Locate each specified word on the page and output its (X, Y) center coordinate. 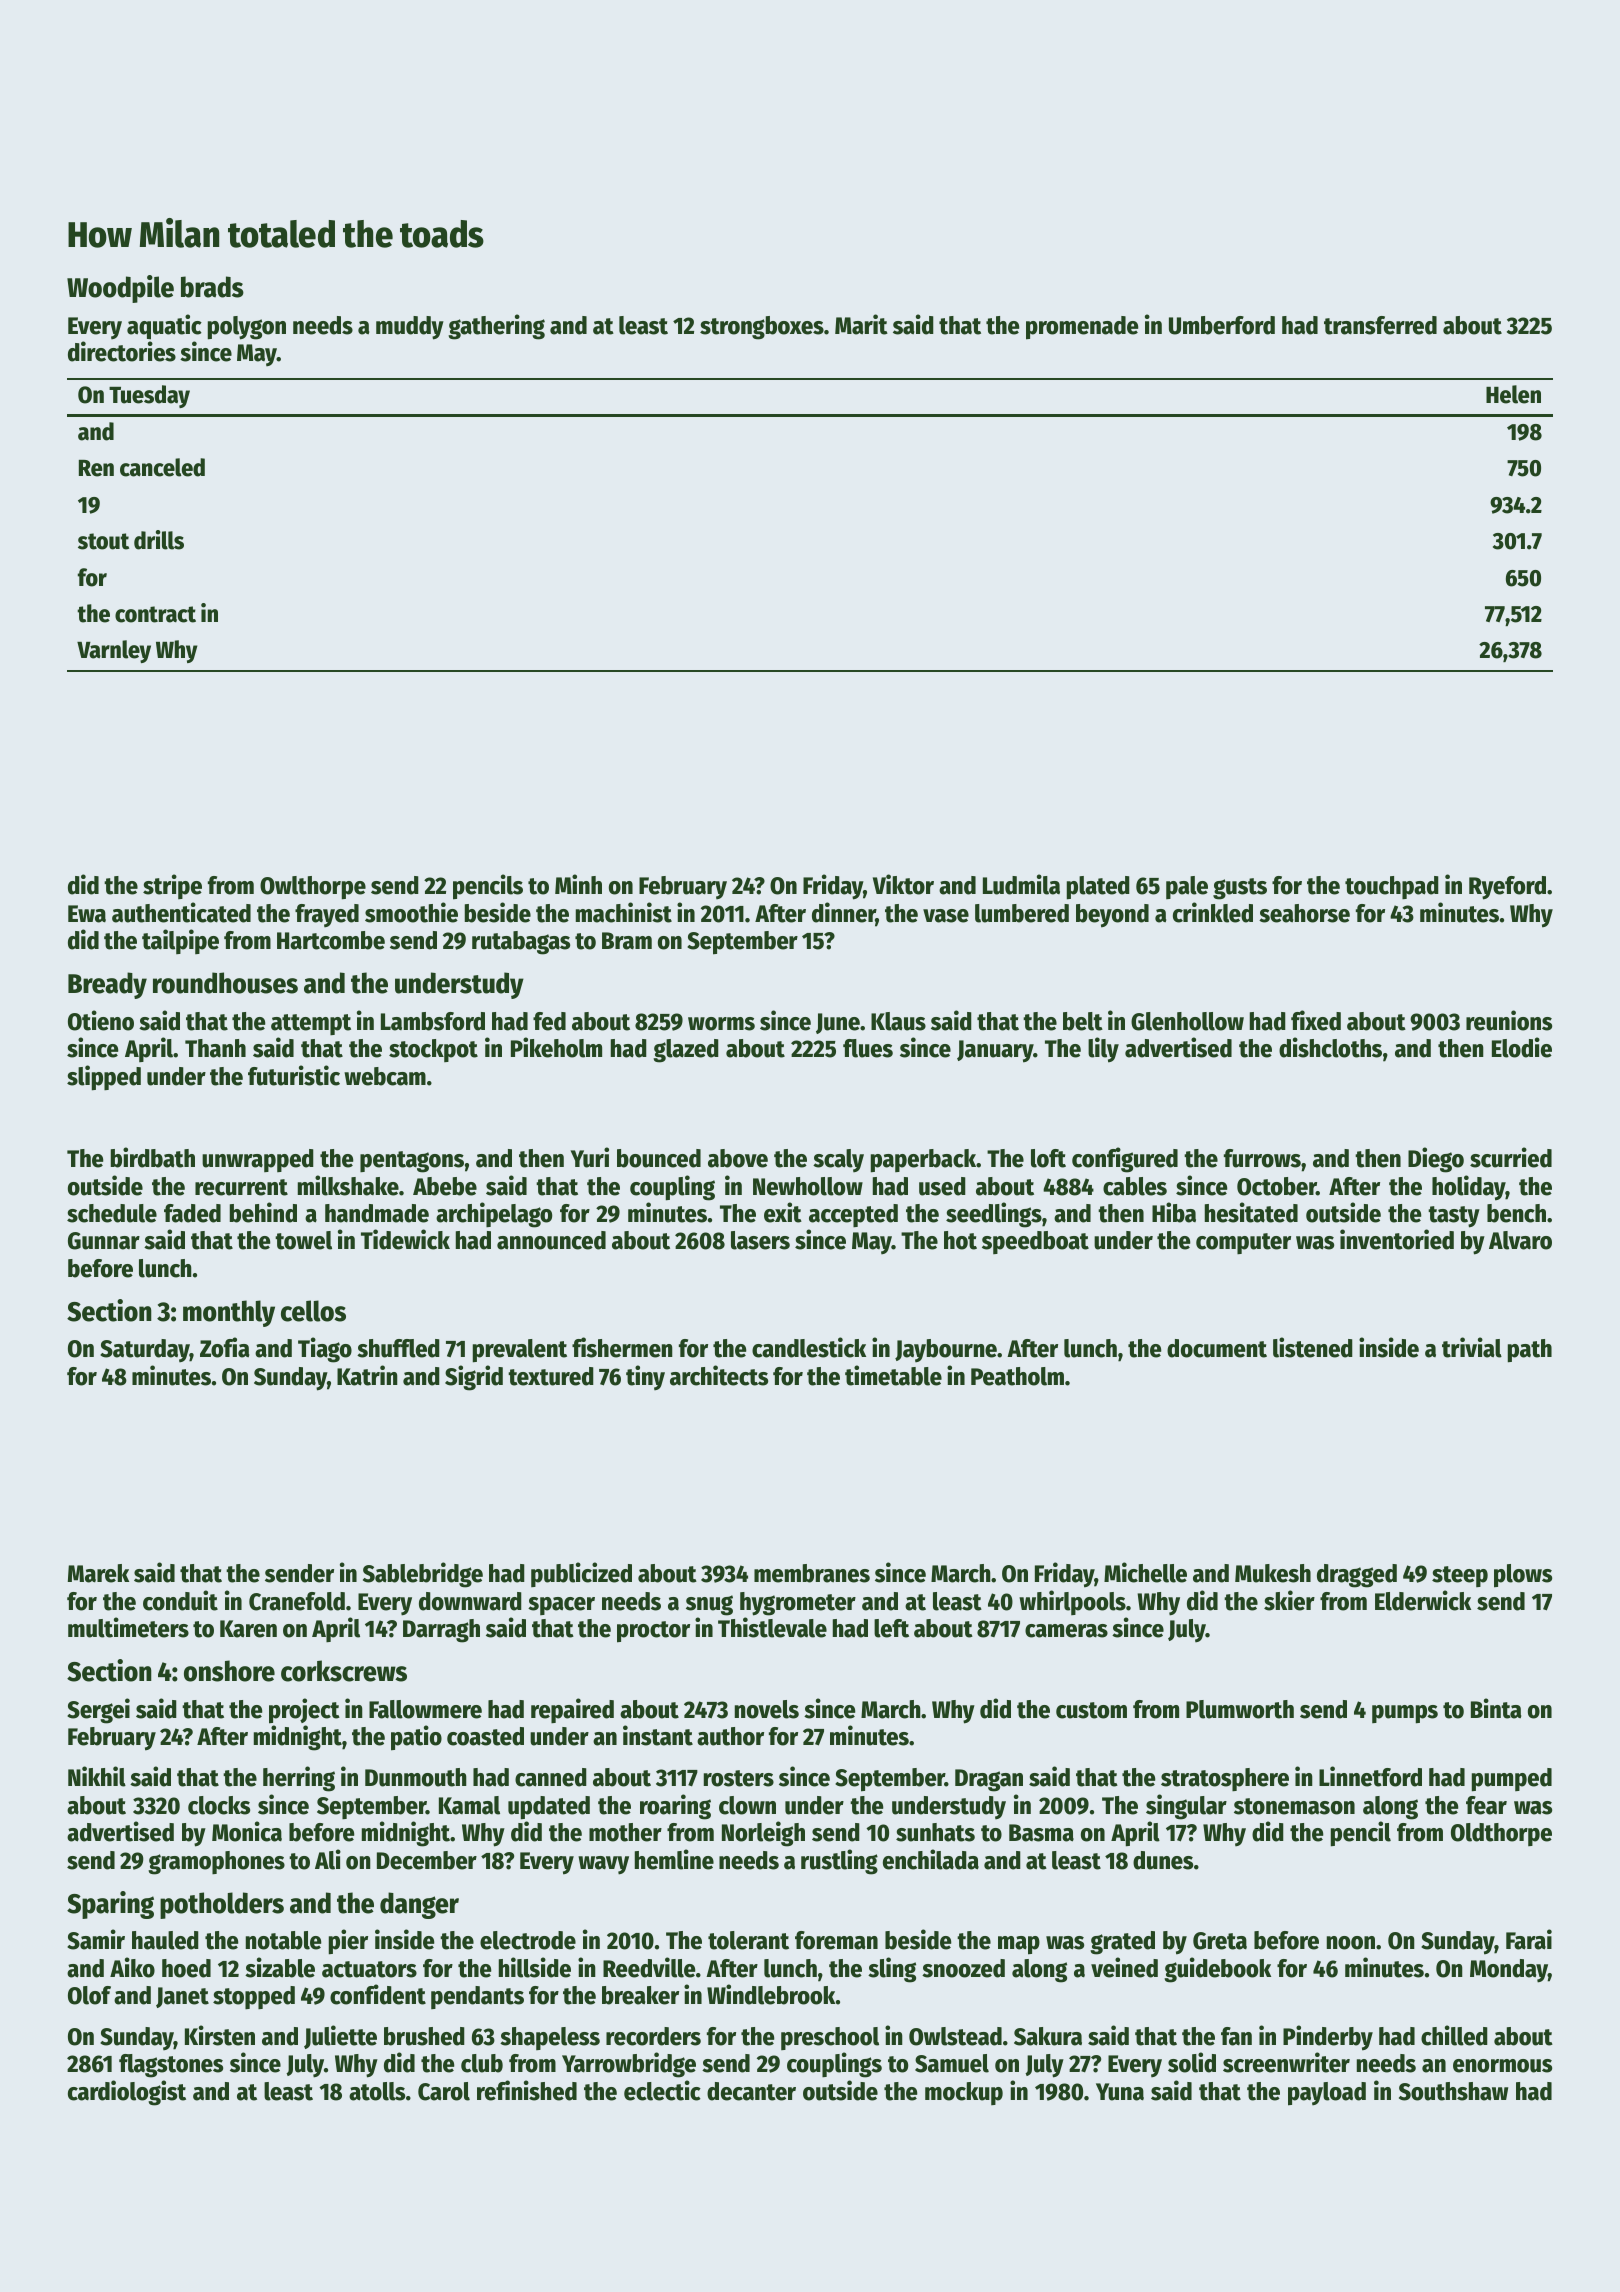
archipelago (494, 1215)
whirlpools (1072, 1602)
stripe (172, 886)
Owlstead (955, 2036)
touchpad (1392, 887)
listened (1313, 1347)
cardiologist (127, 2093)
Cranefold (297, 1601)
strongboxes (762, 328)
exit (783, 1212)
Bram (627, 941)
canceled (162, 467)
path (1530, 1351)
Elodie (1522, 1047)
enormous (1502, 2066)
